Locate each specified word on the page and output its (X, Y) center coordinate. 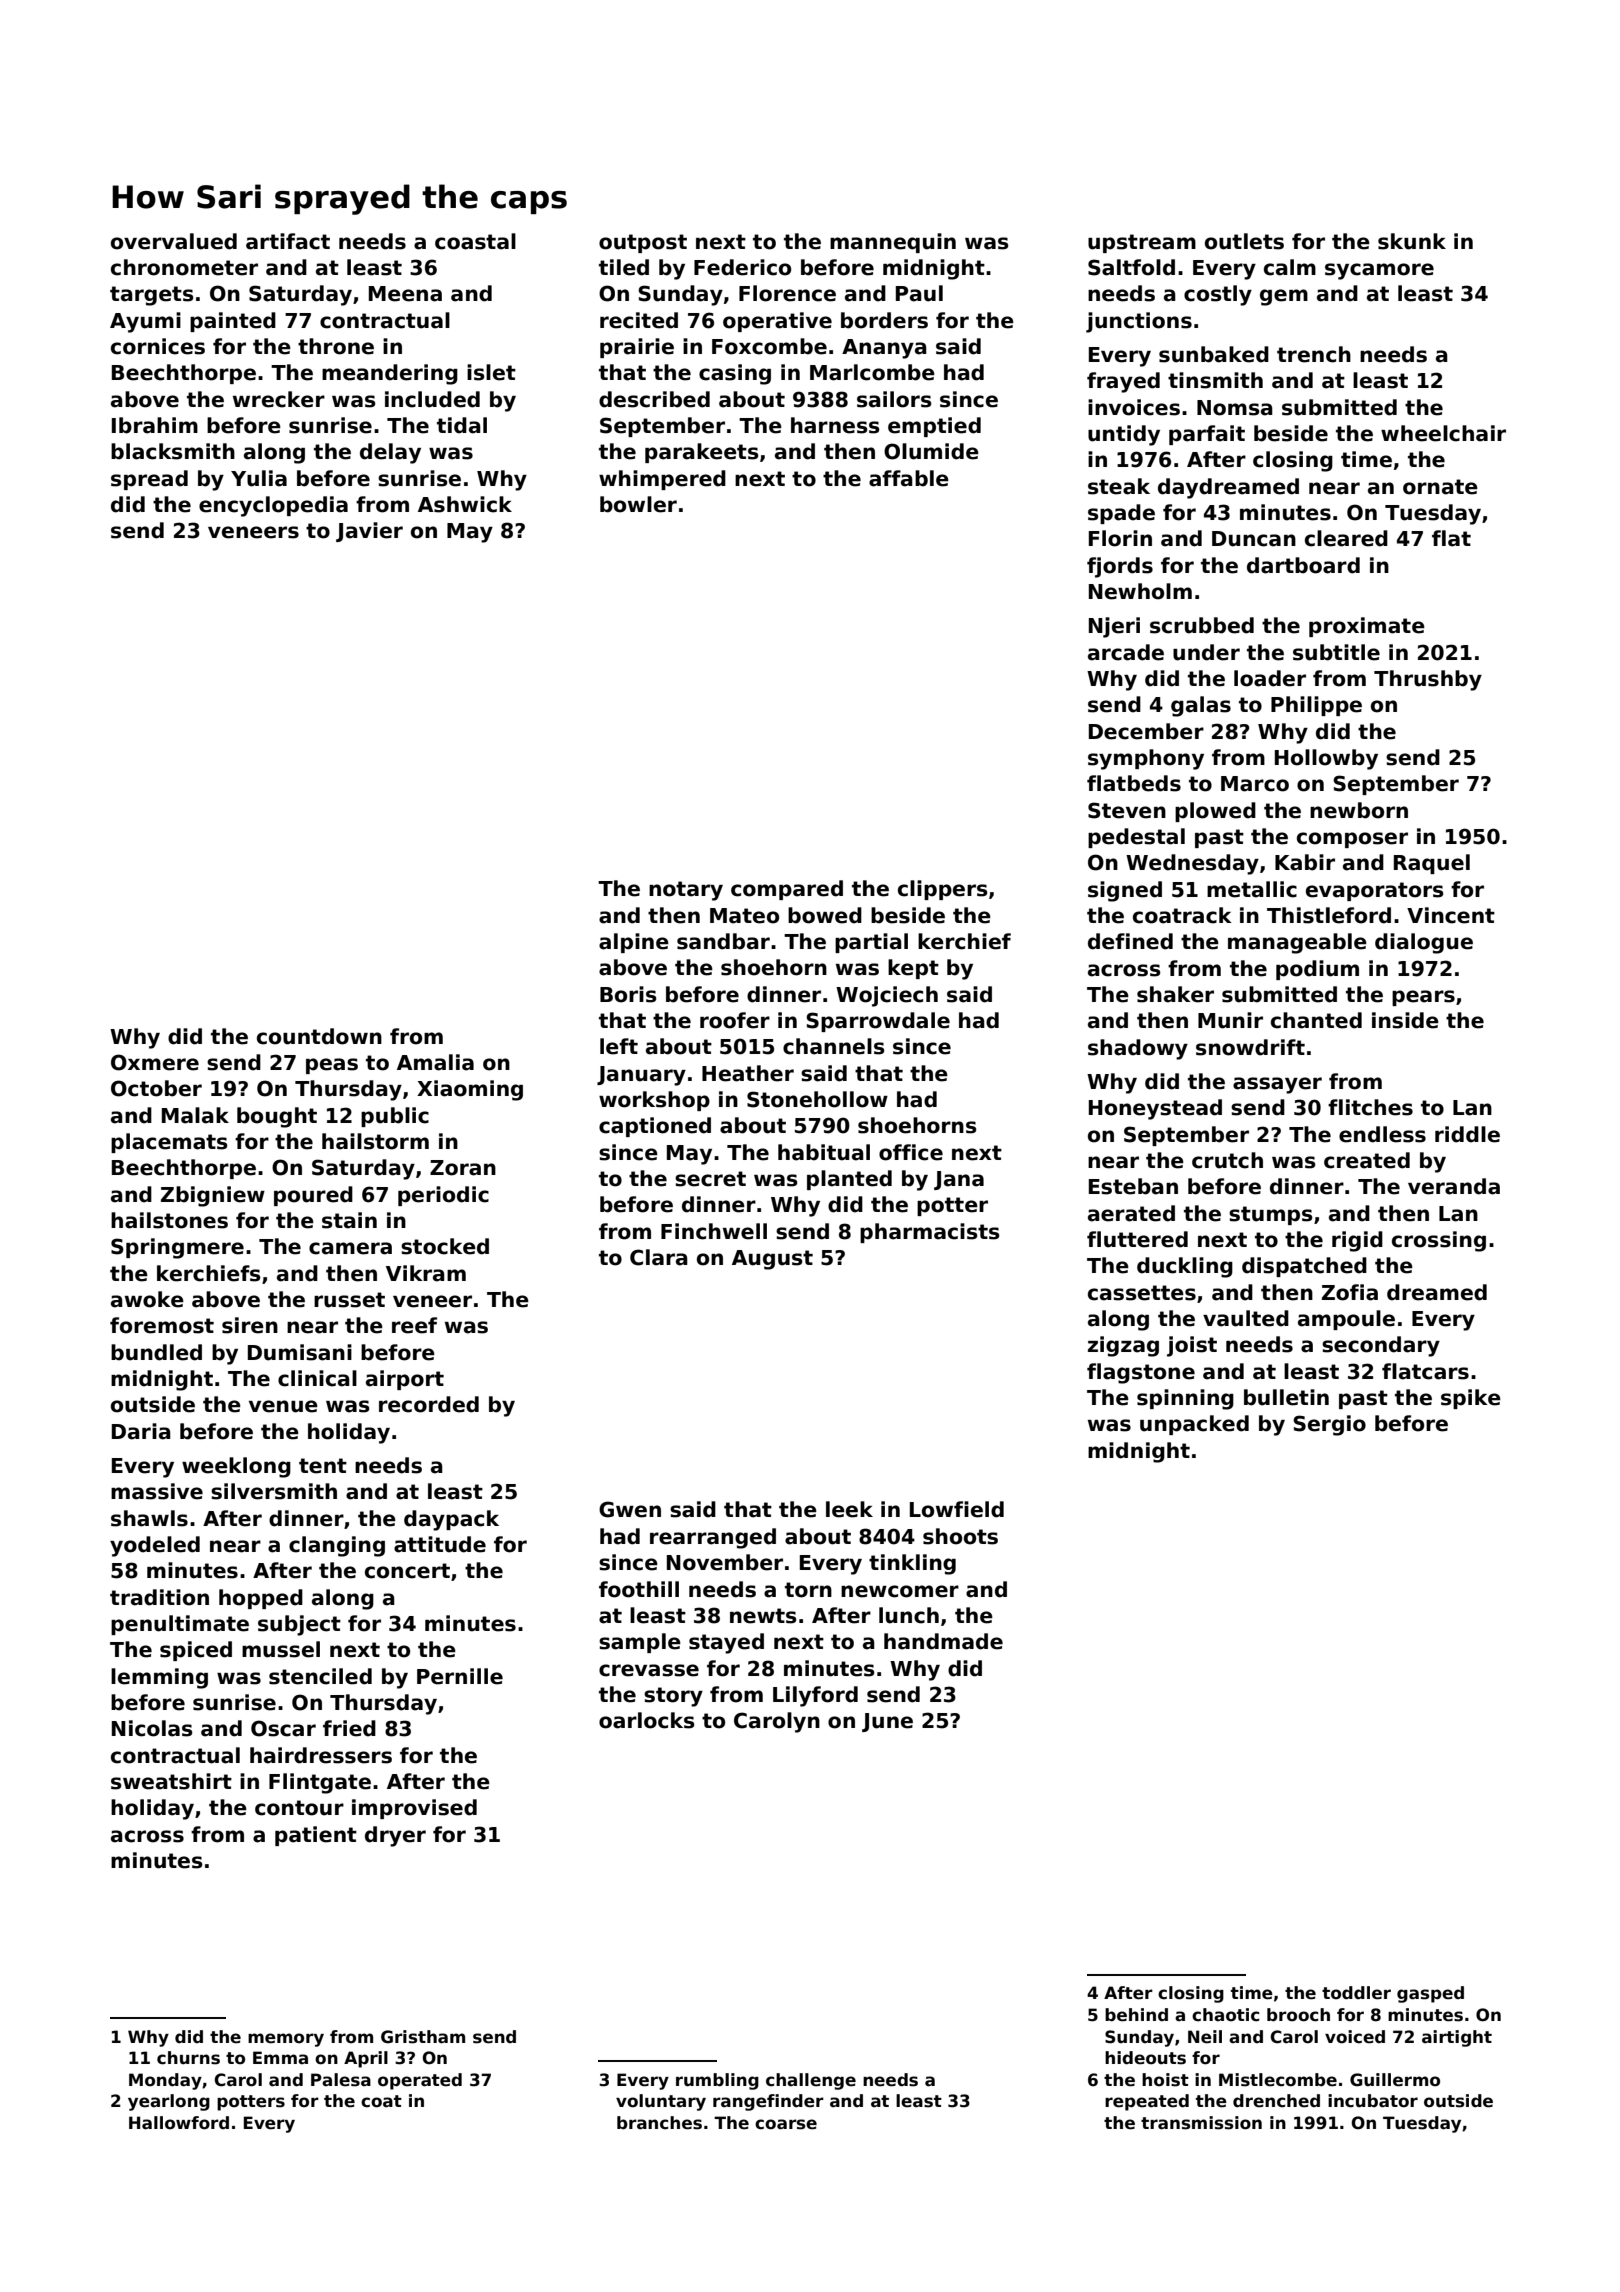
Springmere (177, 1248)
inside (1405, 1020)
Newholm (1140, 591)
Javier (369, 532)
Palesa (341, 2080)
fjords (1120, 567)
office (911, 1152)
